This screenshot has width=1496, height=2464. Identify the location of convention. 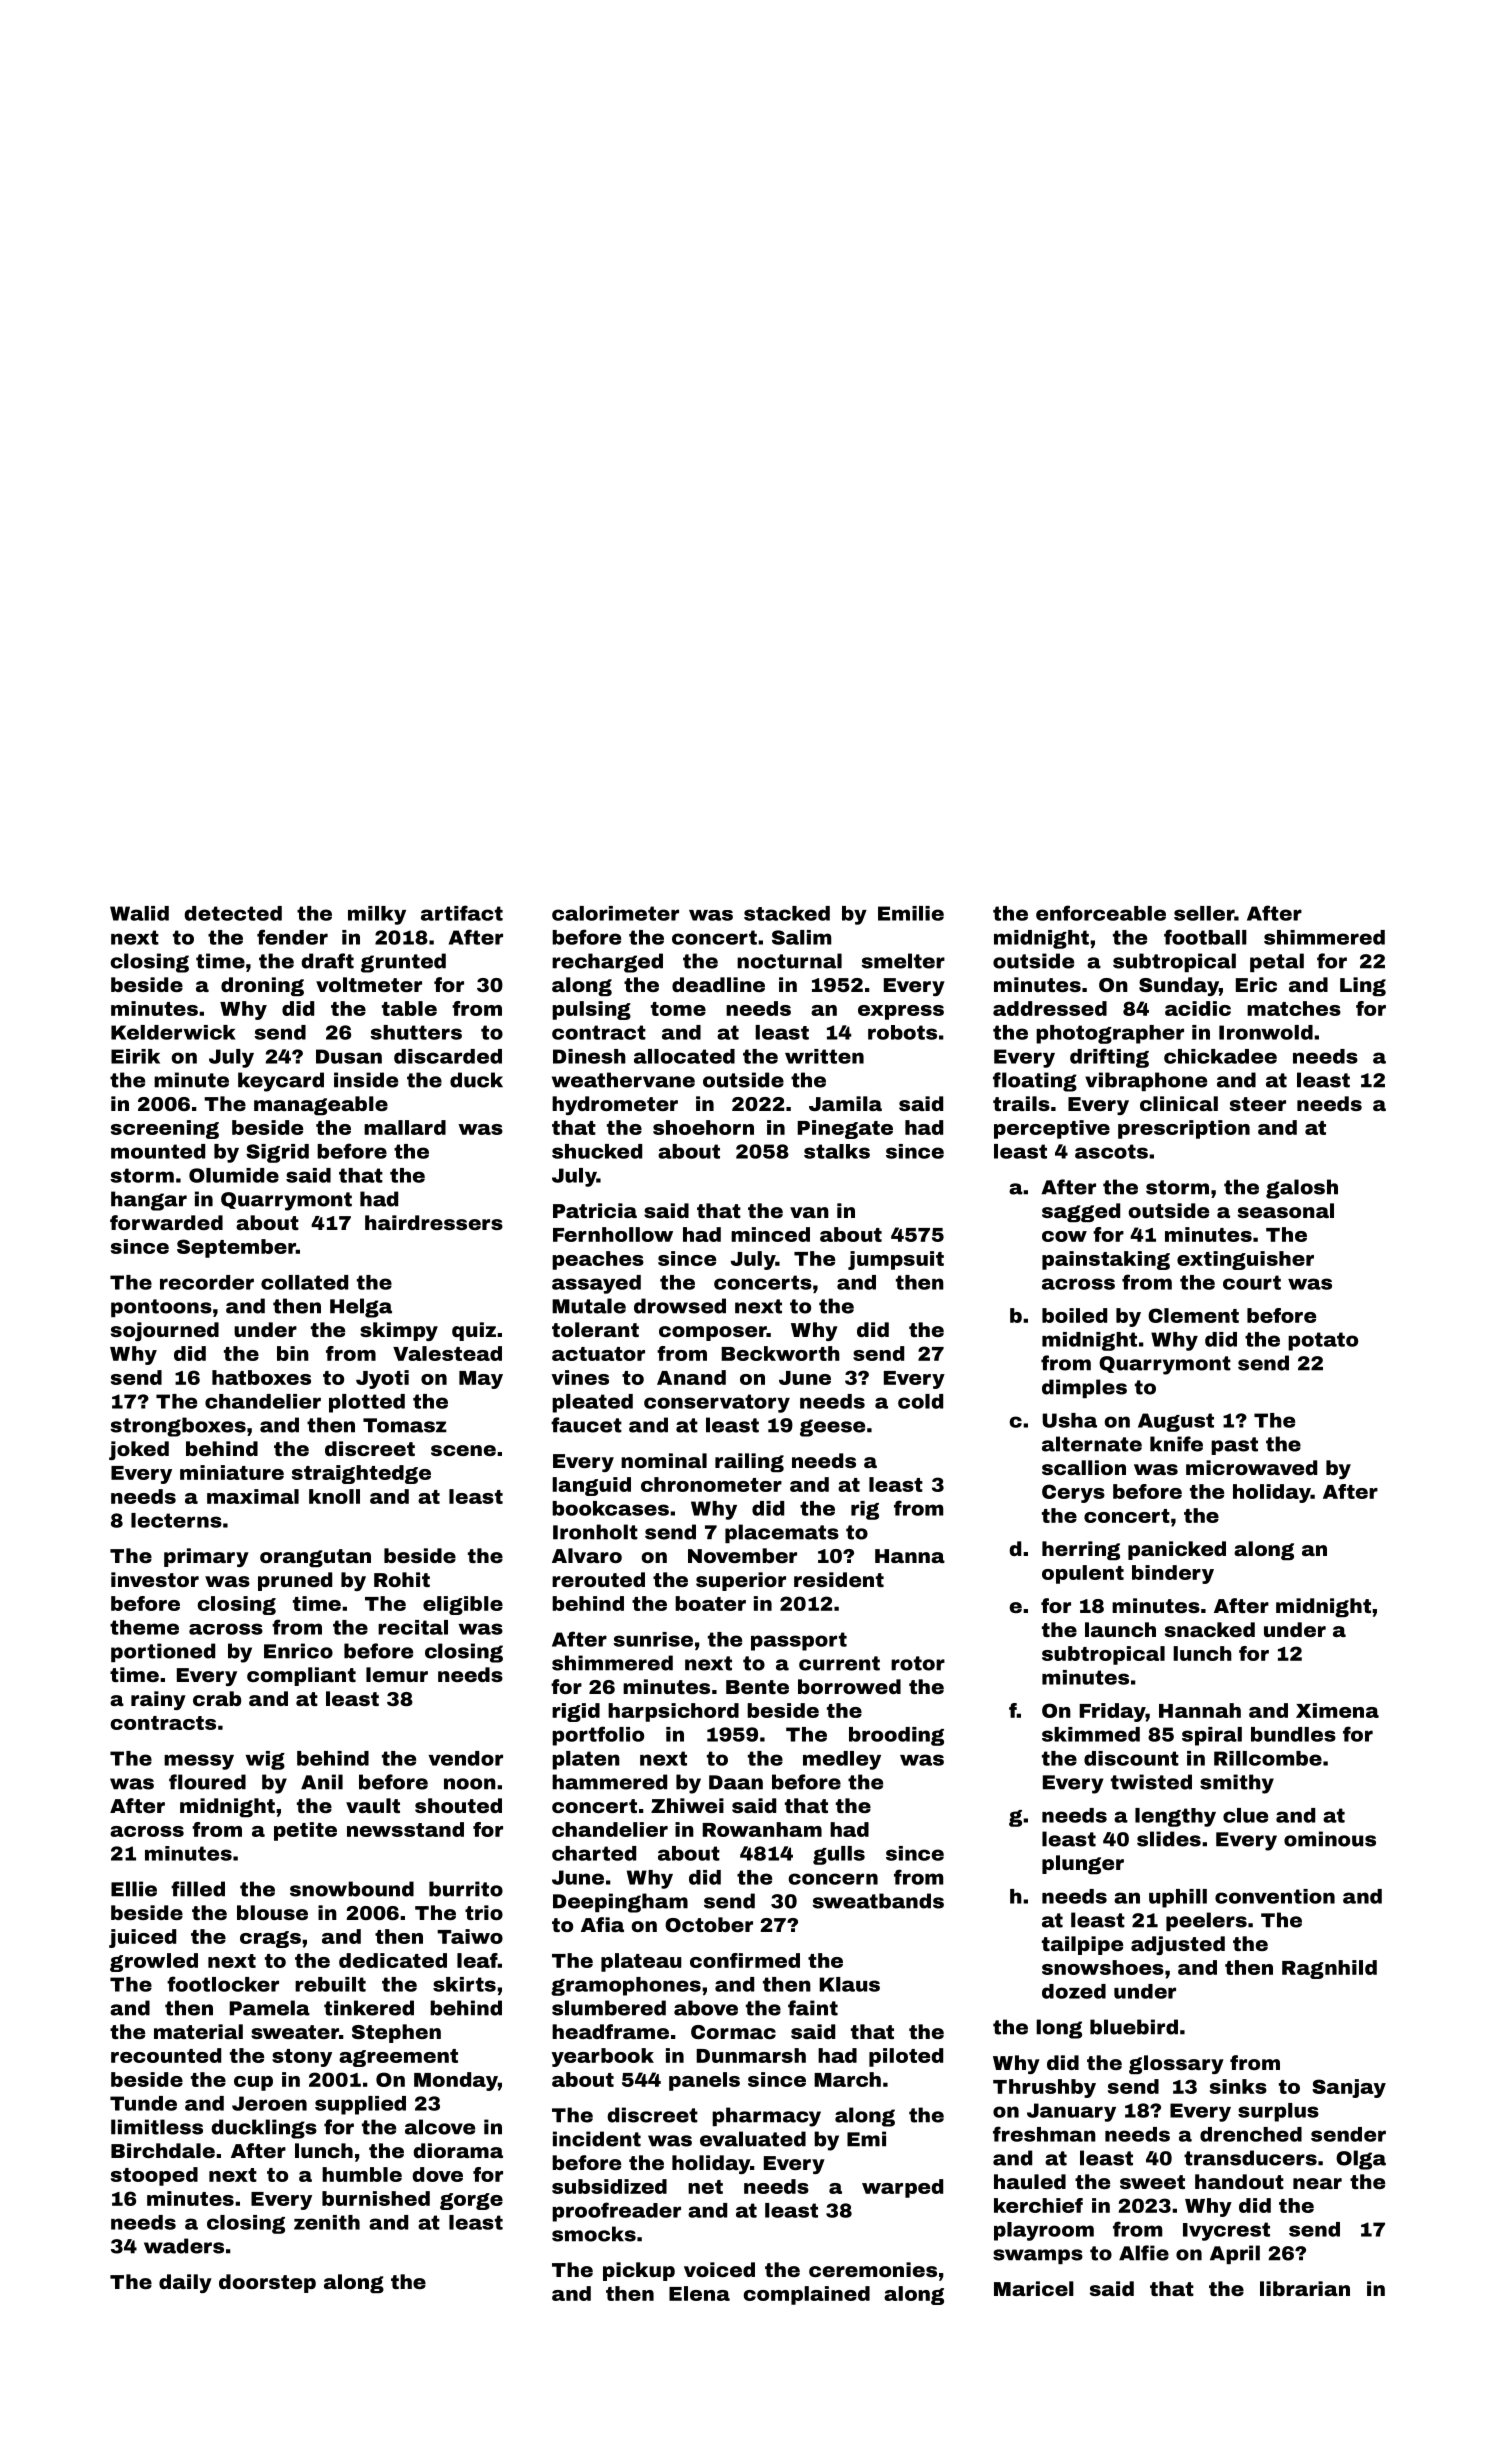
(1275, 1896).
